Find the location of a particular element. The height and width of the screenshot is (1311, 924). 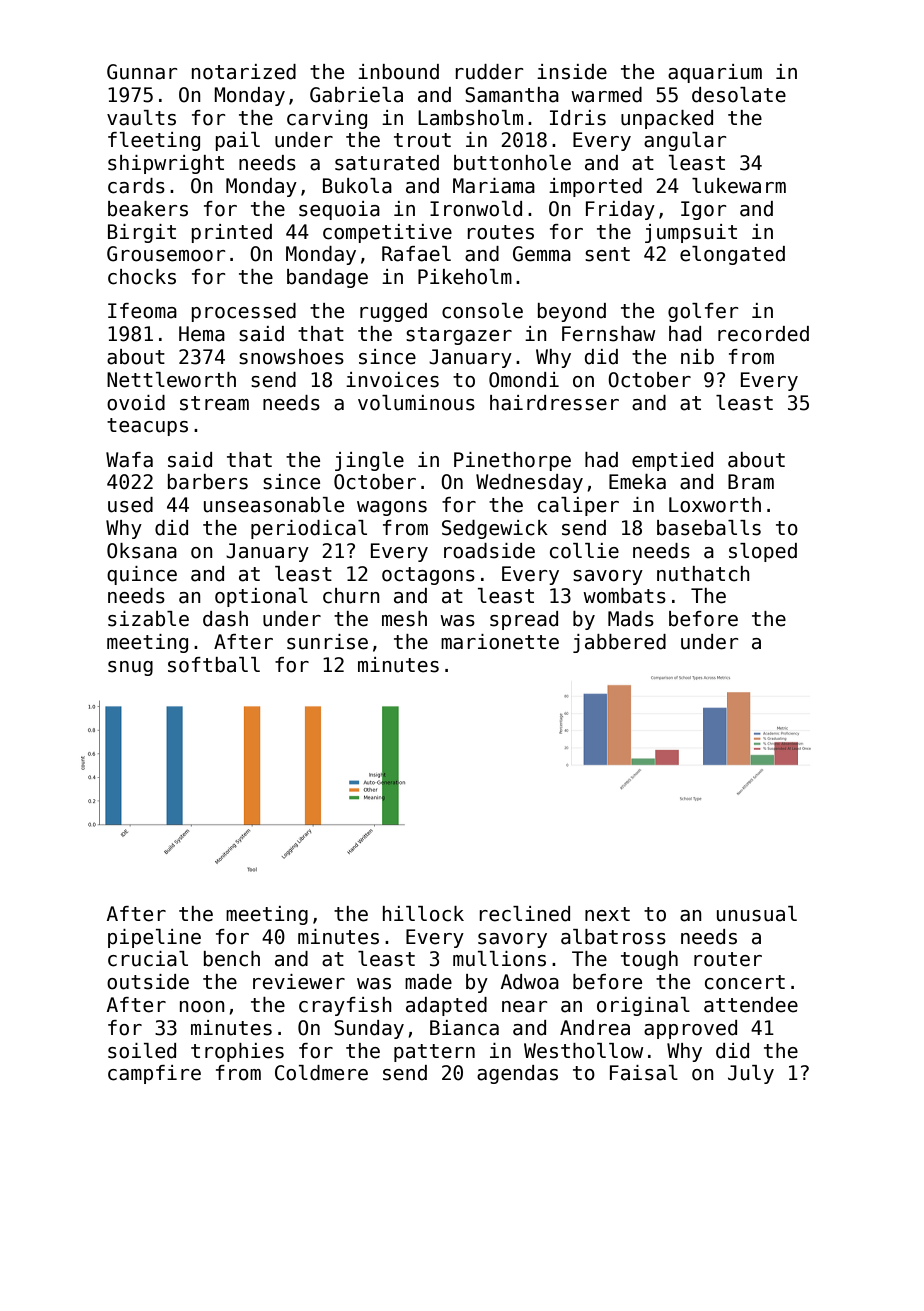

vaults is located at coordinates (141, 118).
